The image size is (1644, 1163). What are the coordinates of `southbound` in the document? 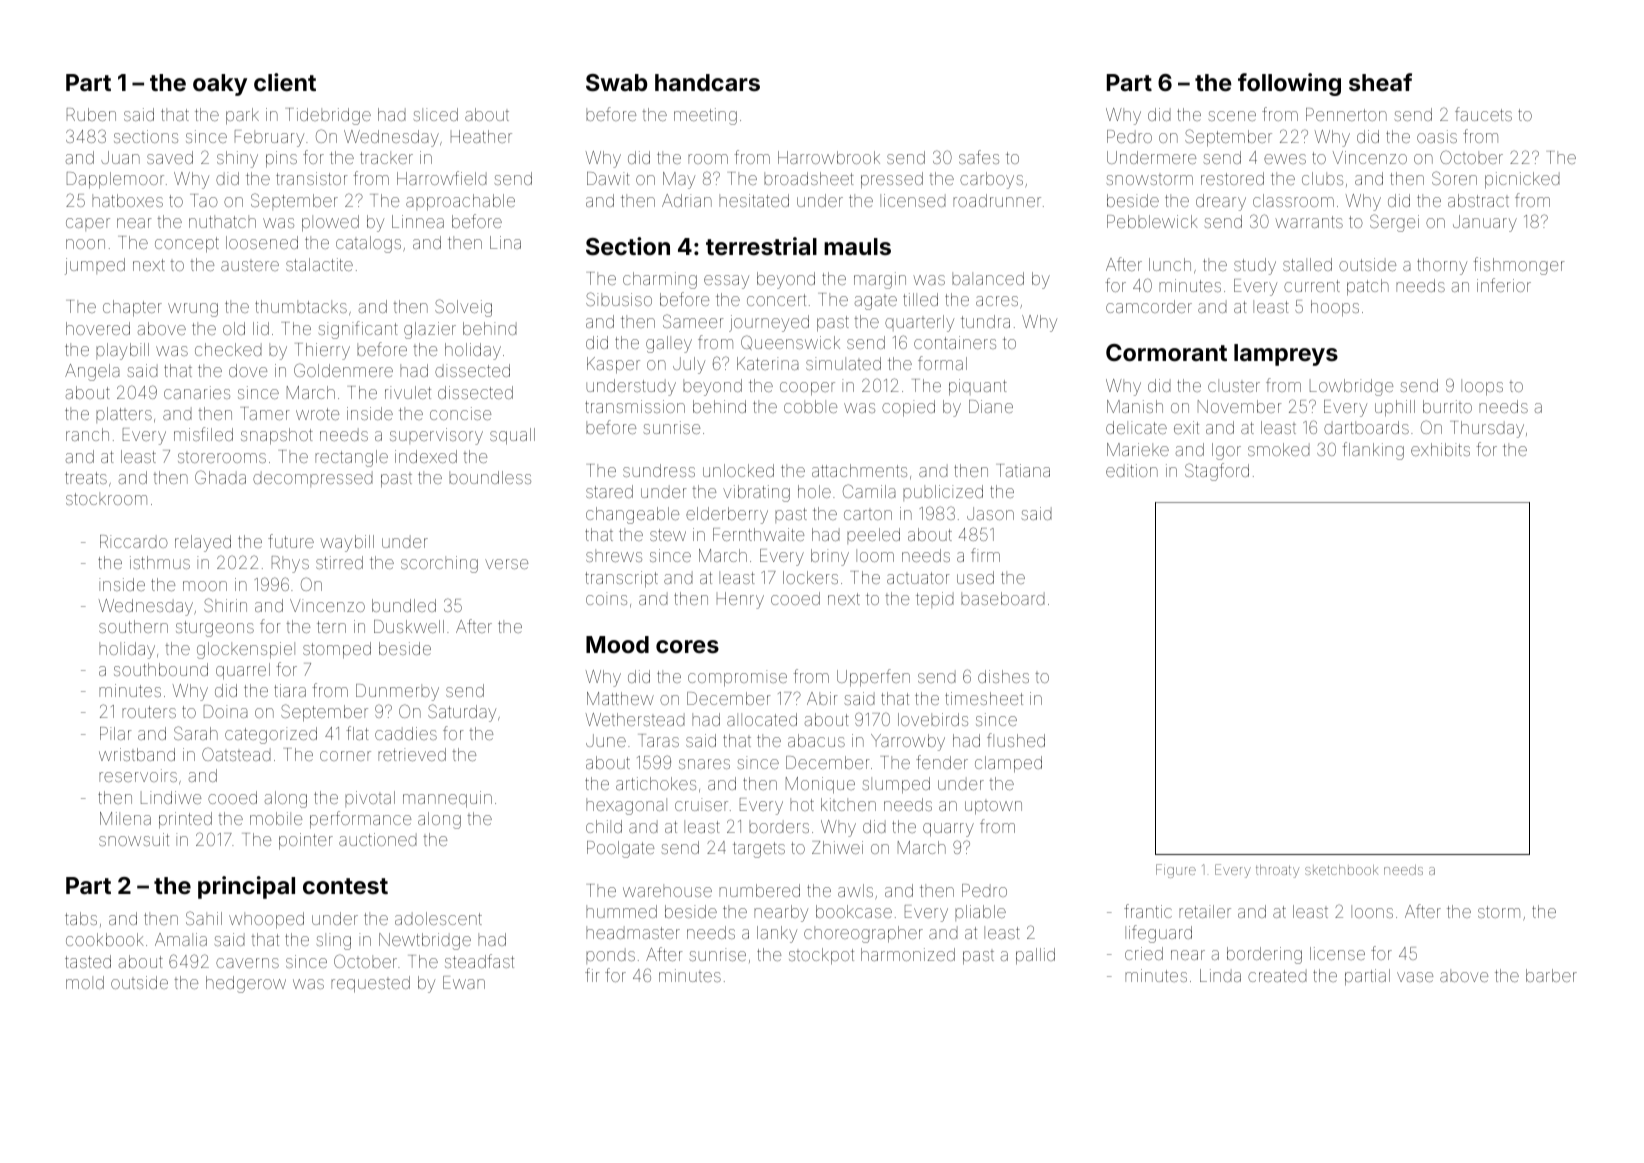 It's located at (161, 669).
